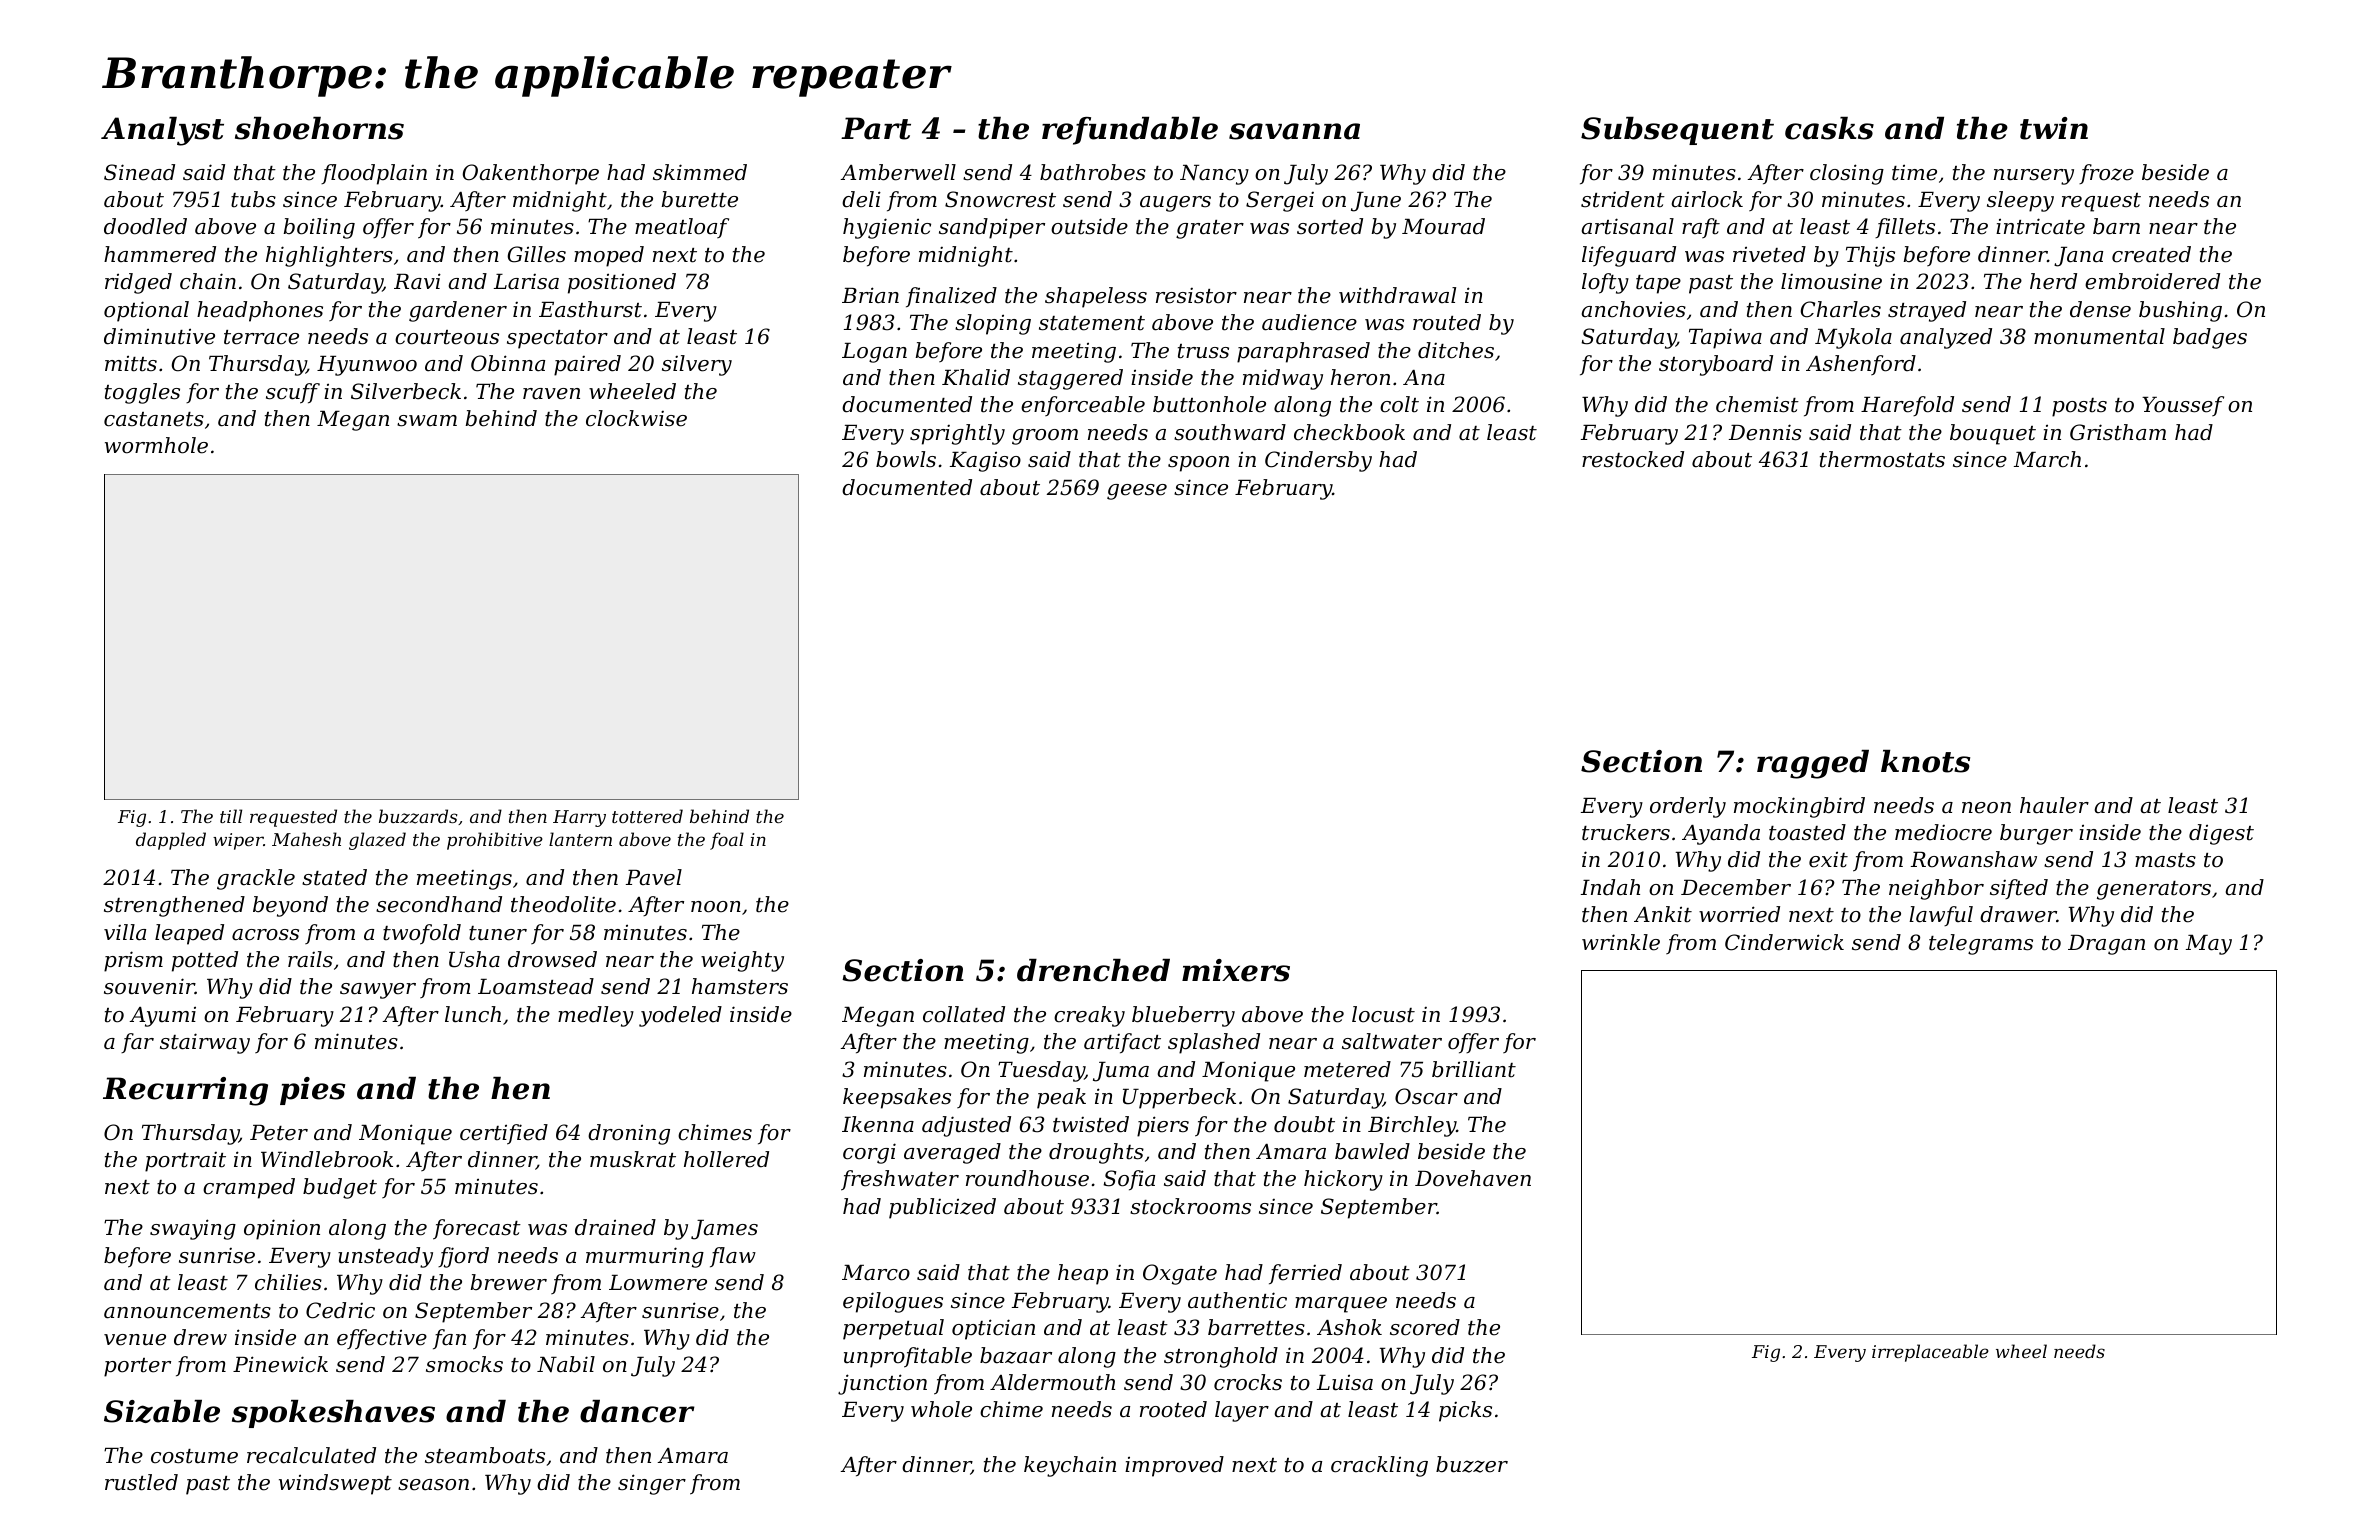  What do you see at coordinates (2209, 945) in the screenshot?
I see `May` at bounding box center [2209, 945].
